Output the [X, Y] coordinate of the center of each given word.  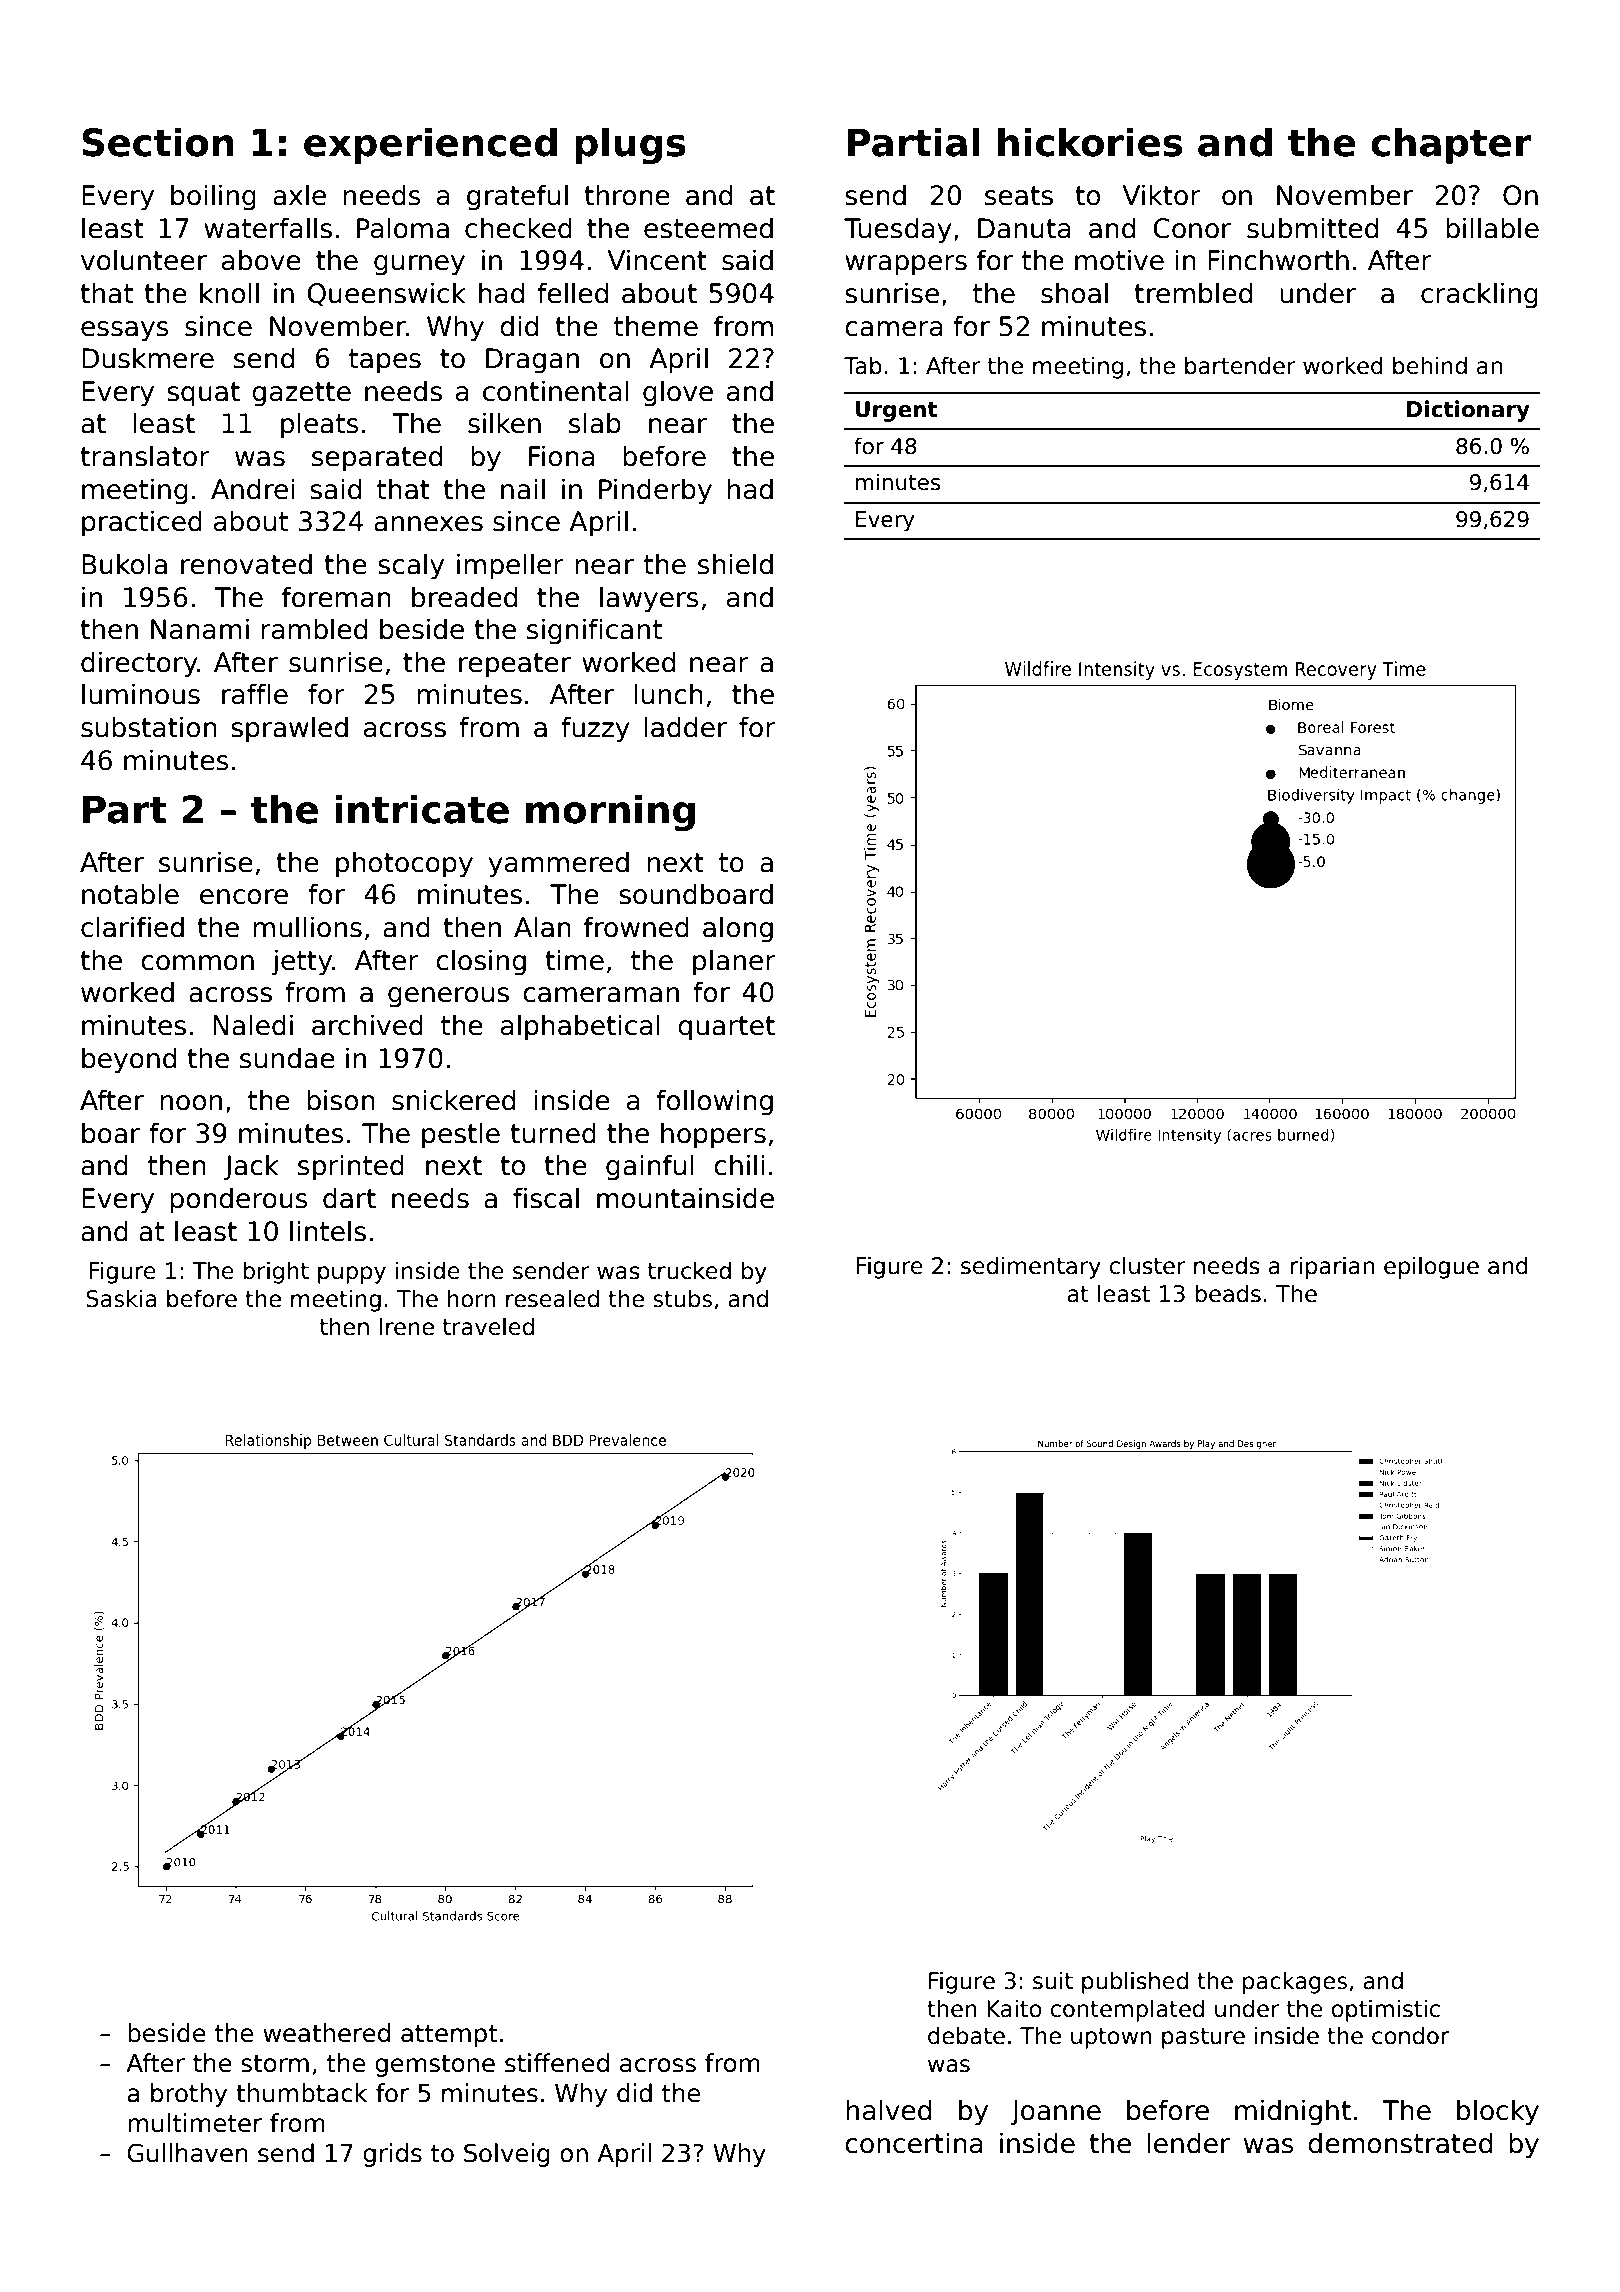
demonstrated [1400, 2143]
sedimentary [1031, 1267]
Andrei [253, 489]
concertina [914, 2143]
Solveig [507, 2155]
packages [1295, 1982]
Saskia [121, 1298]
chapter [1451, 145]
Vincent [657, 260]
